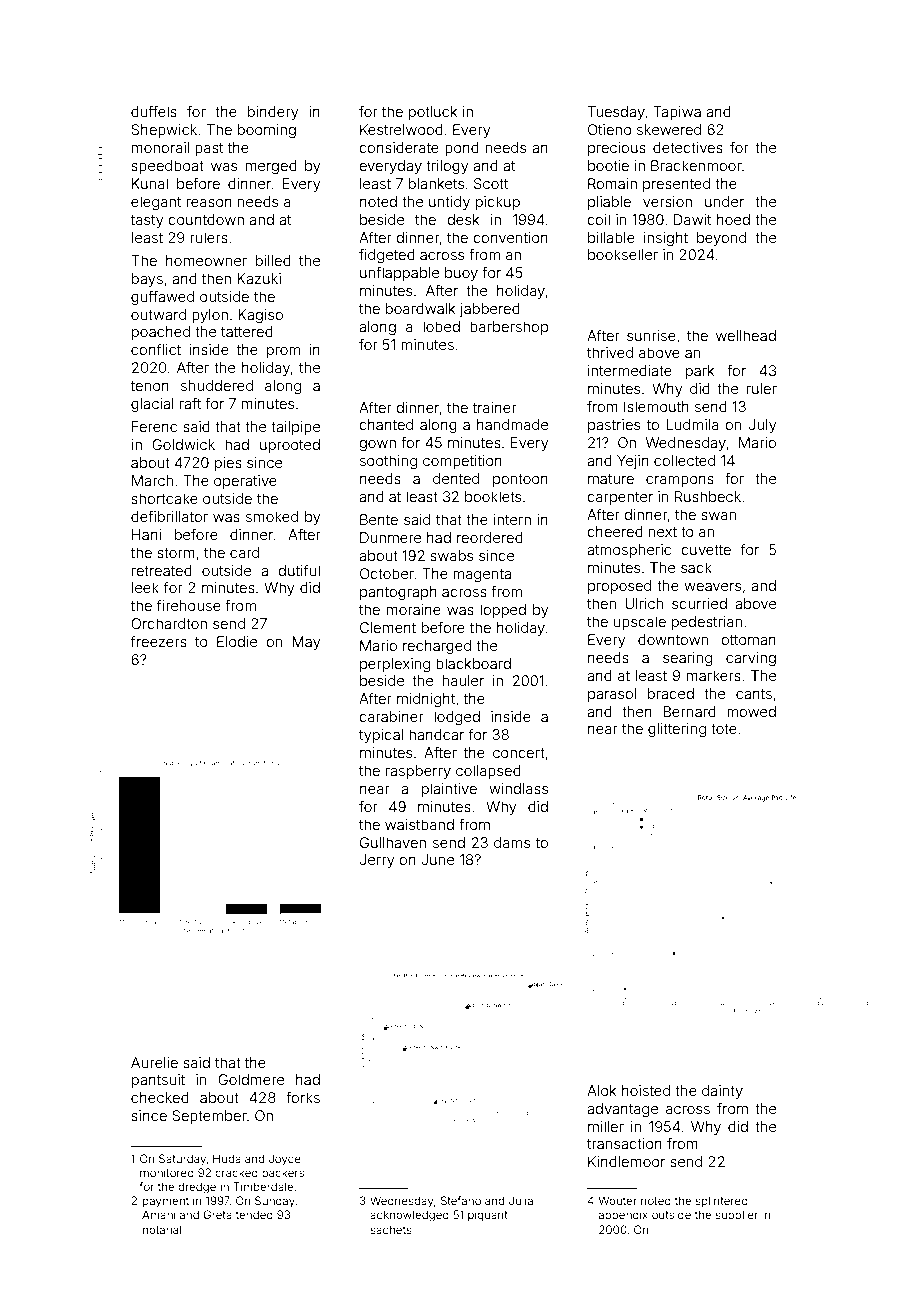 This screenshot has width=908, height=1316. I want to click on proposed, so click(619, 587).
